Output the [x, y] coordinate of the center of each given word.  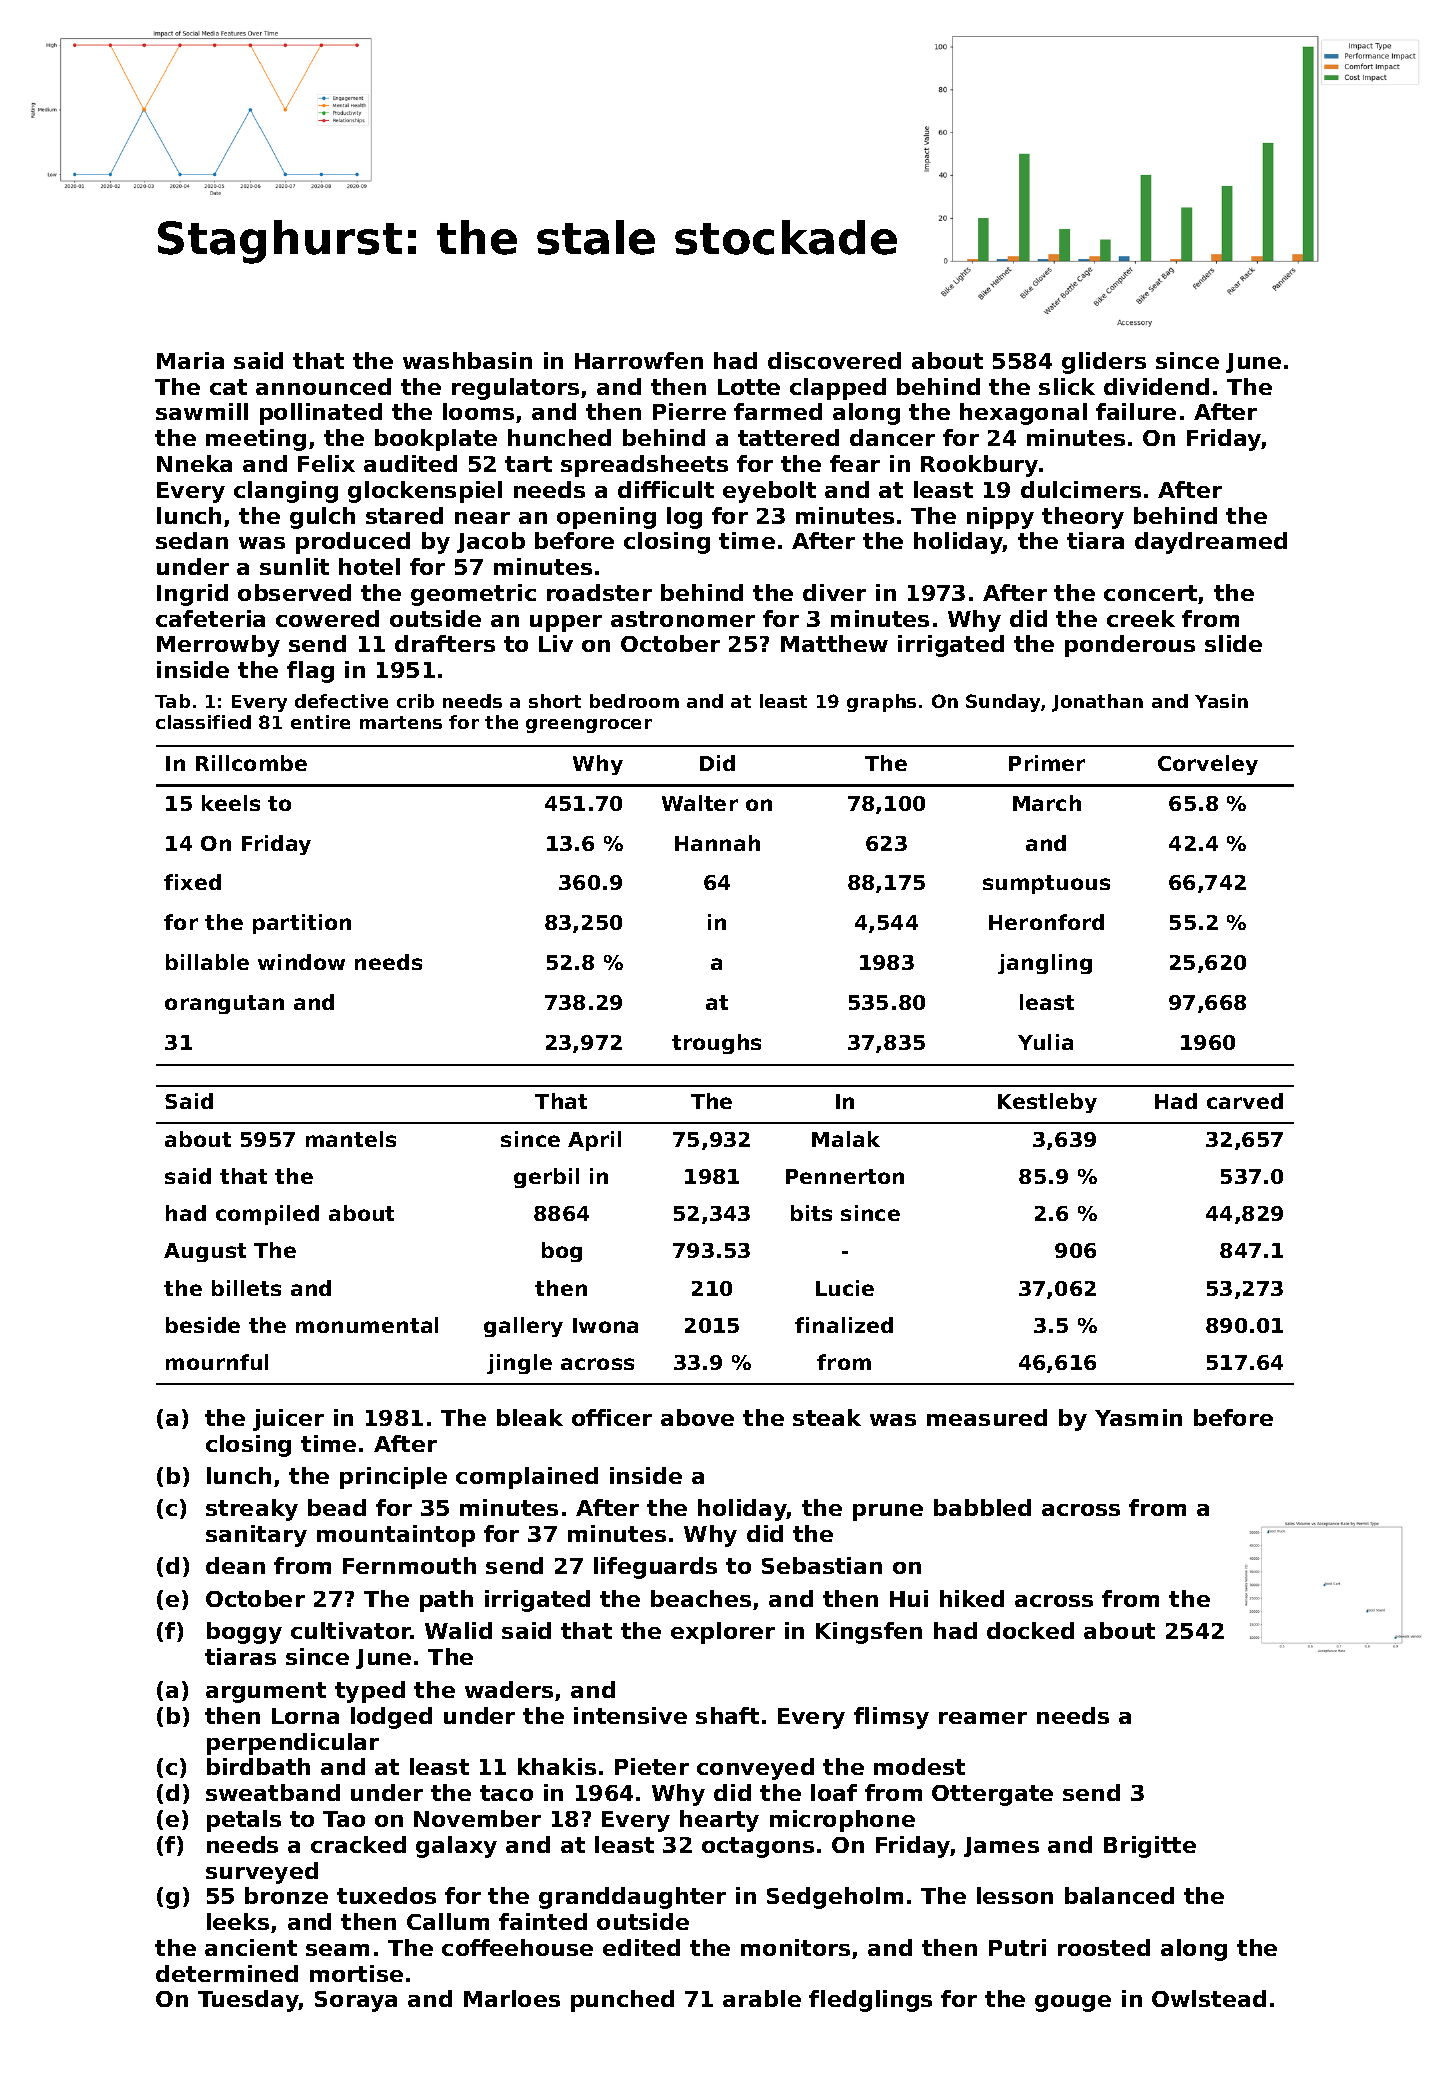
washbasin [467, 360]
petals [244, 1821]
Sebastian [822, 1565]
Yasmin [1138, 1417]
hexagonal [1023, 414]
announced [323, 386]
